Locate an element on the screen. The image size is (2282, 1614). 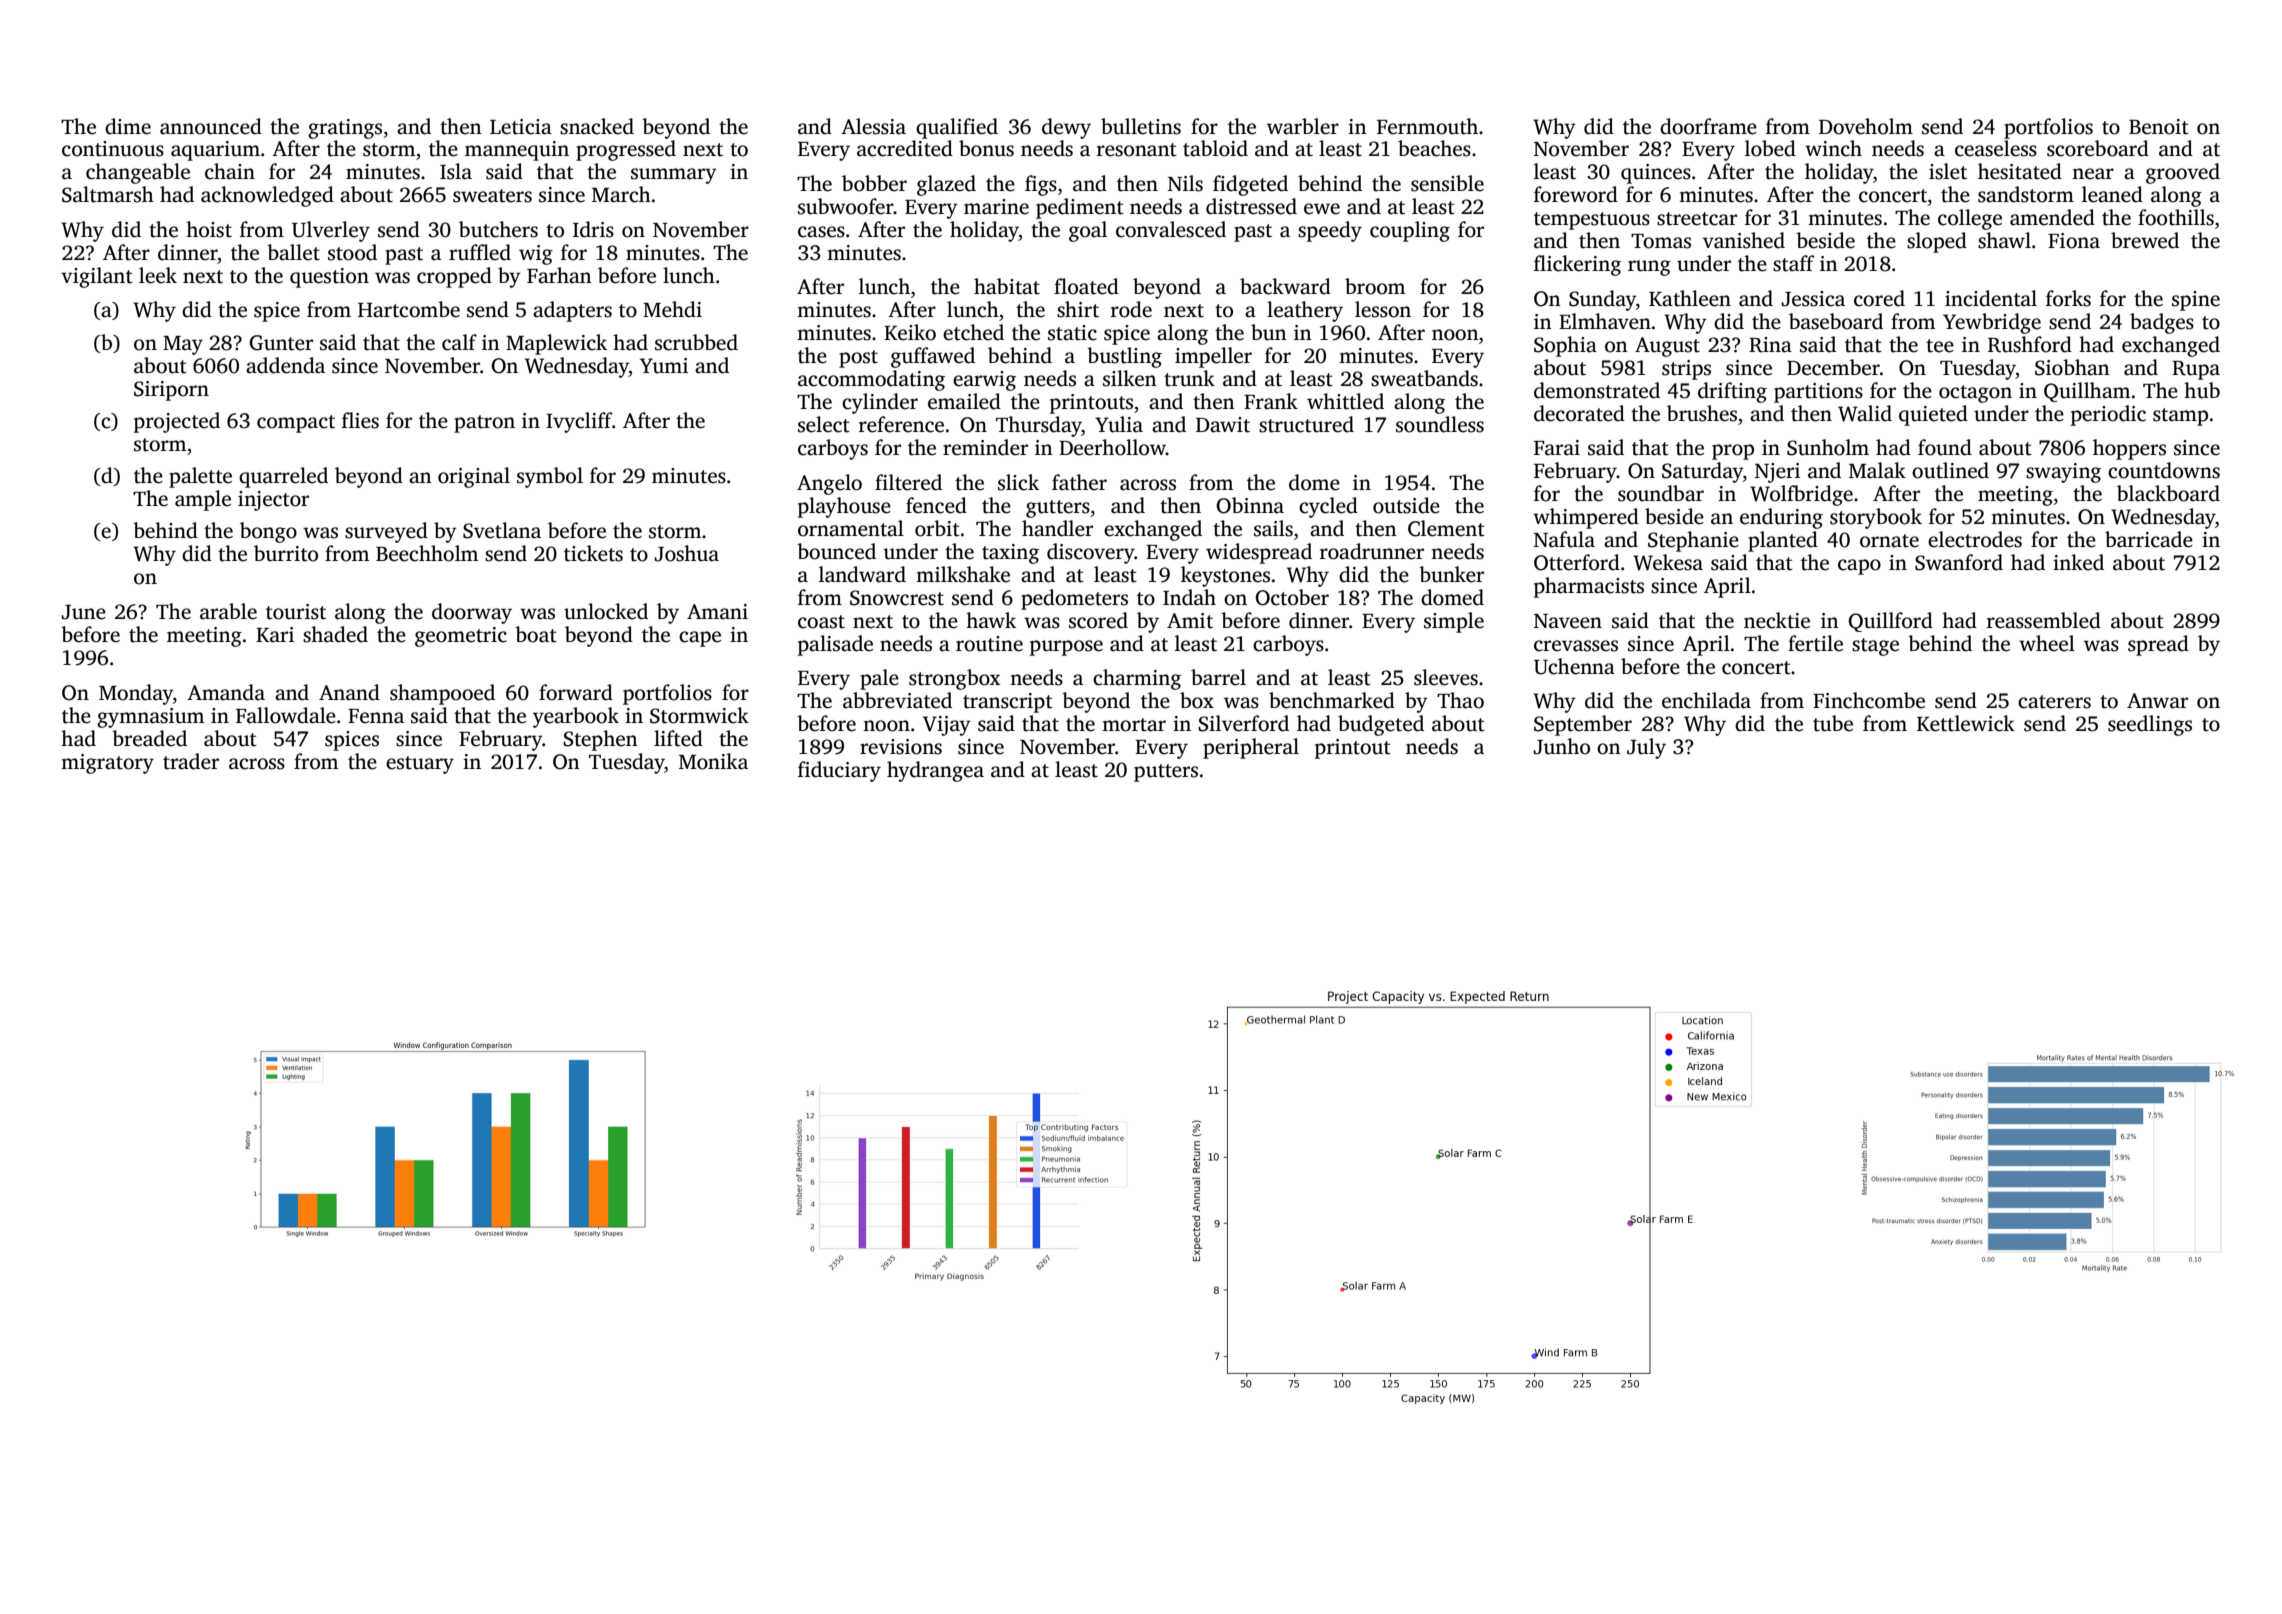
warbler is located at coordinates (1303, 126).
